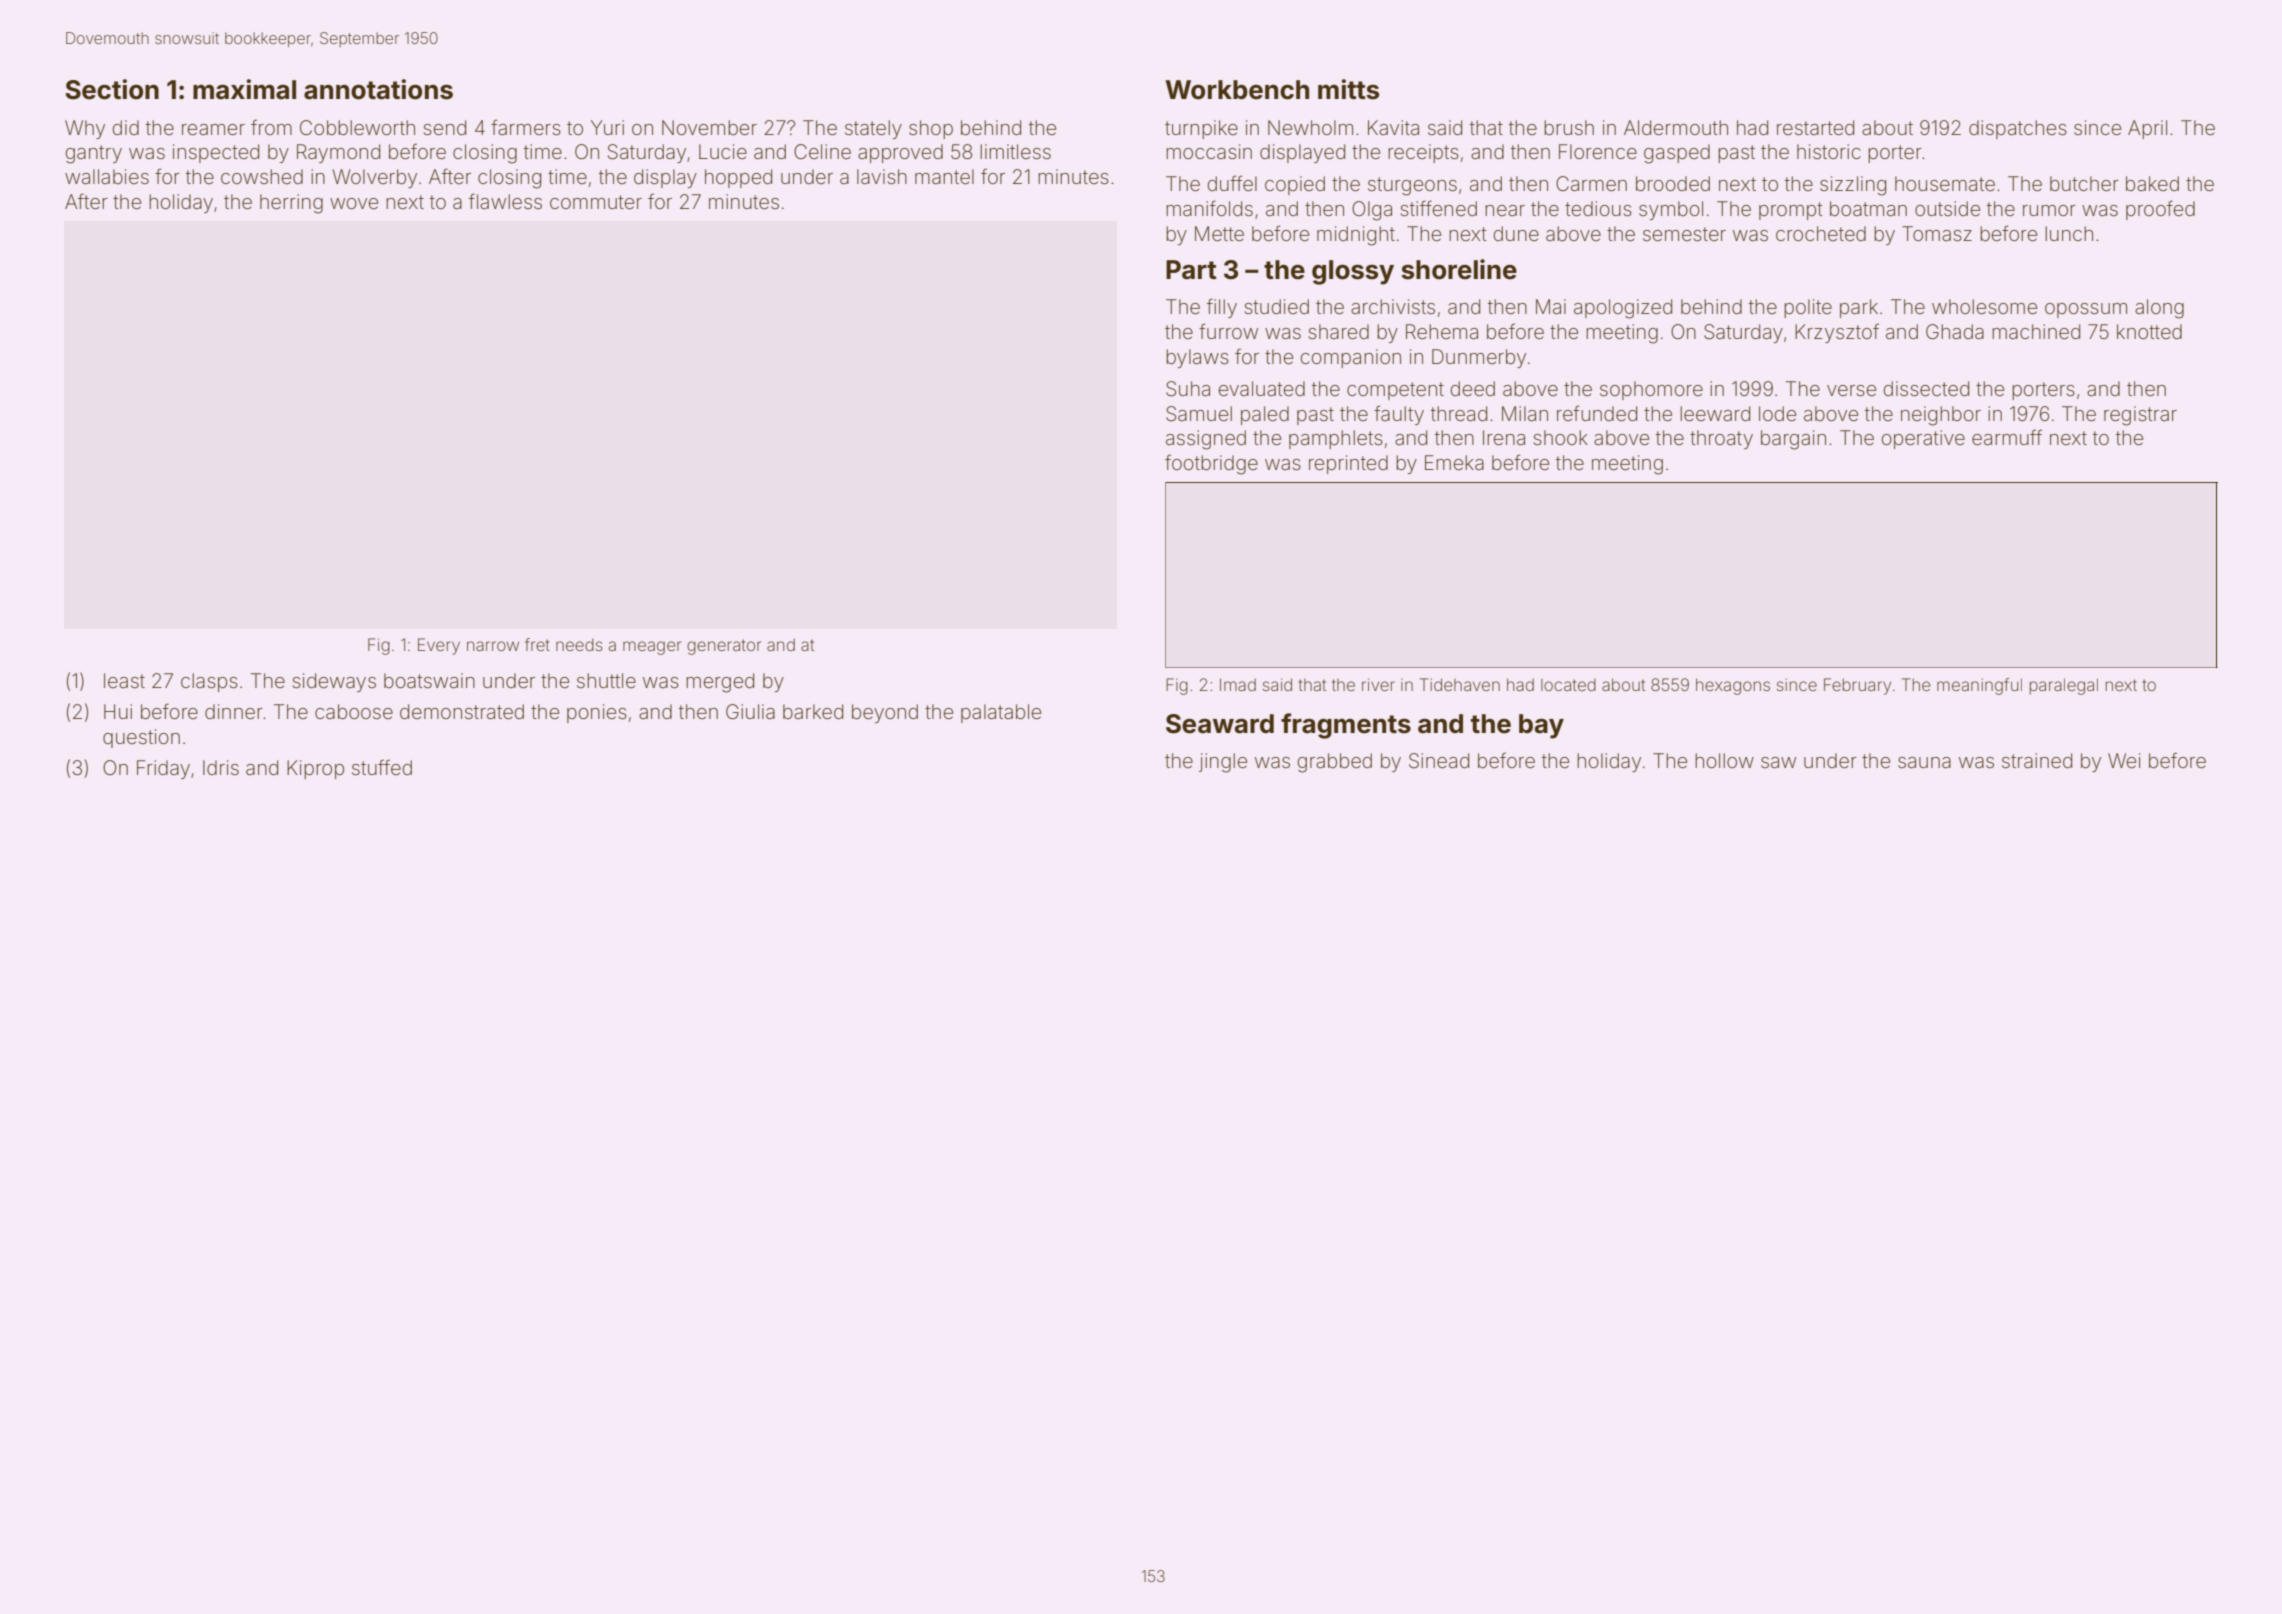  What do you see at coordinates (1211, 464) in the screenshot?
I see `footbridge` at bounding box center [1211, 464].
